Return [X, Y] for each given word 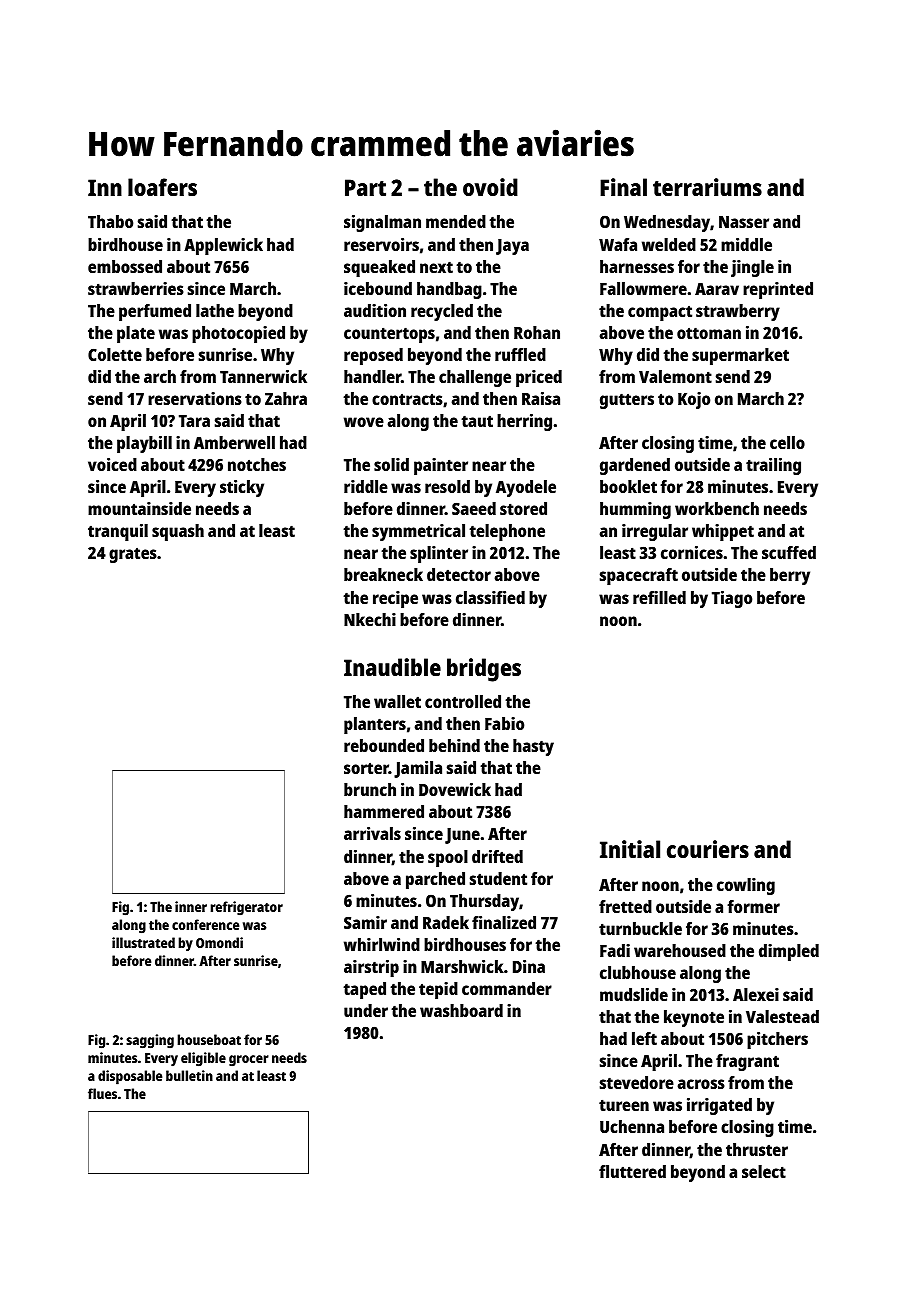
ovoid [490, 187]
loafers [162, 187]
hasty [533, 747]
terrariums [707, 187]
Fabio [504, 723]
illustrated [143, 942]
